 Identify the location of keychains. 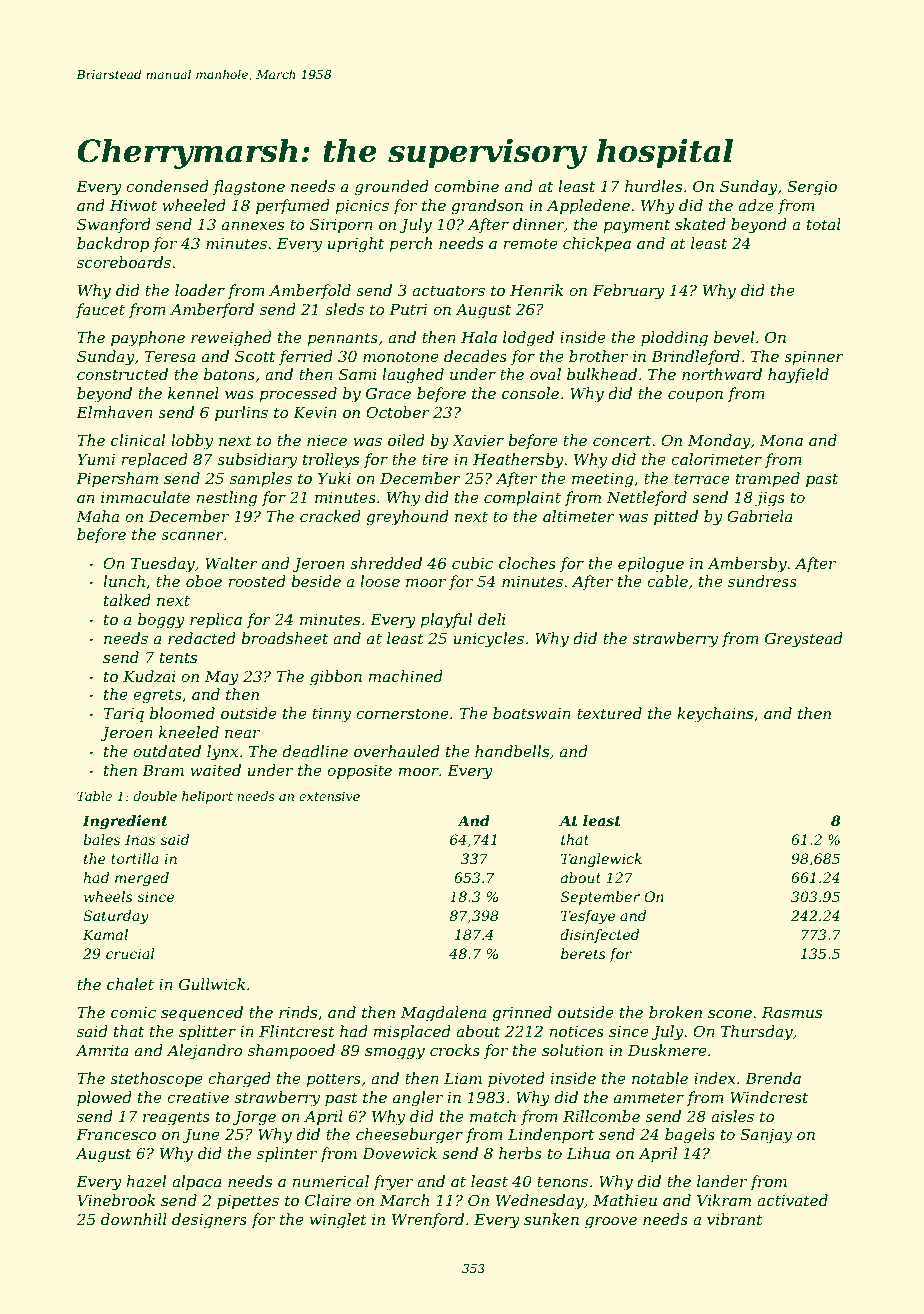
(715, 715).
